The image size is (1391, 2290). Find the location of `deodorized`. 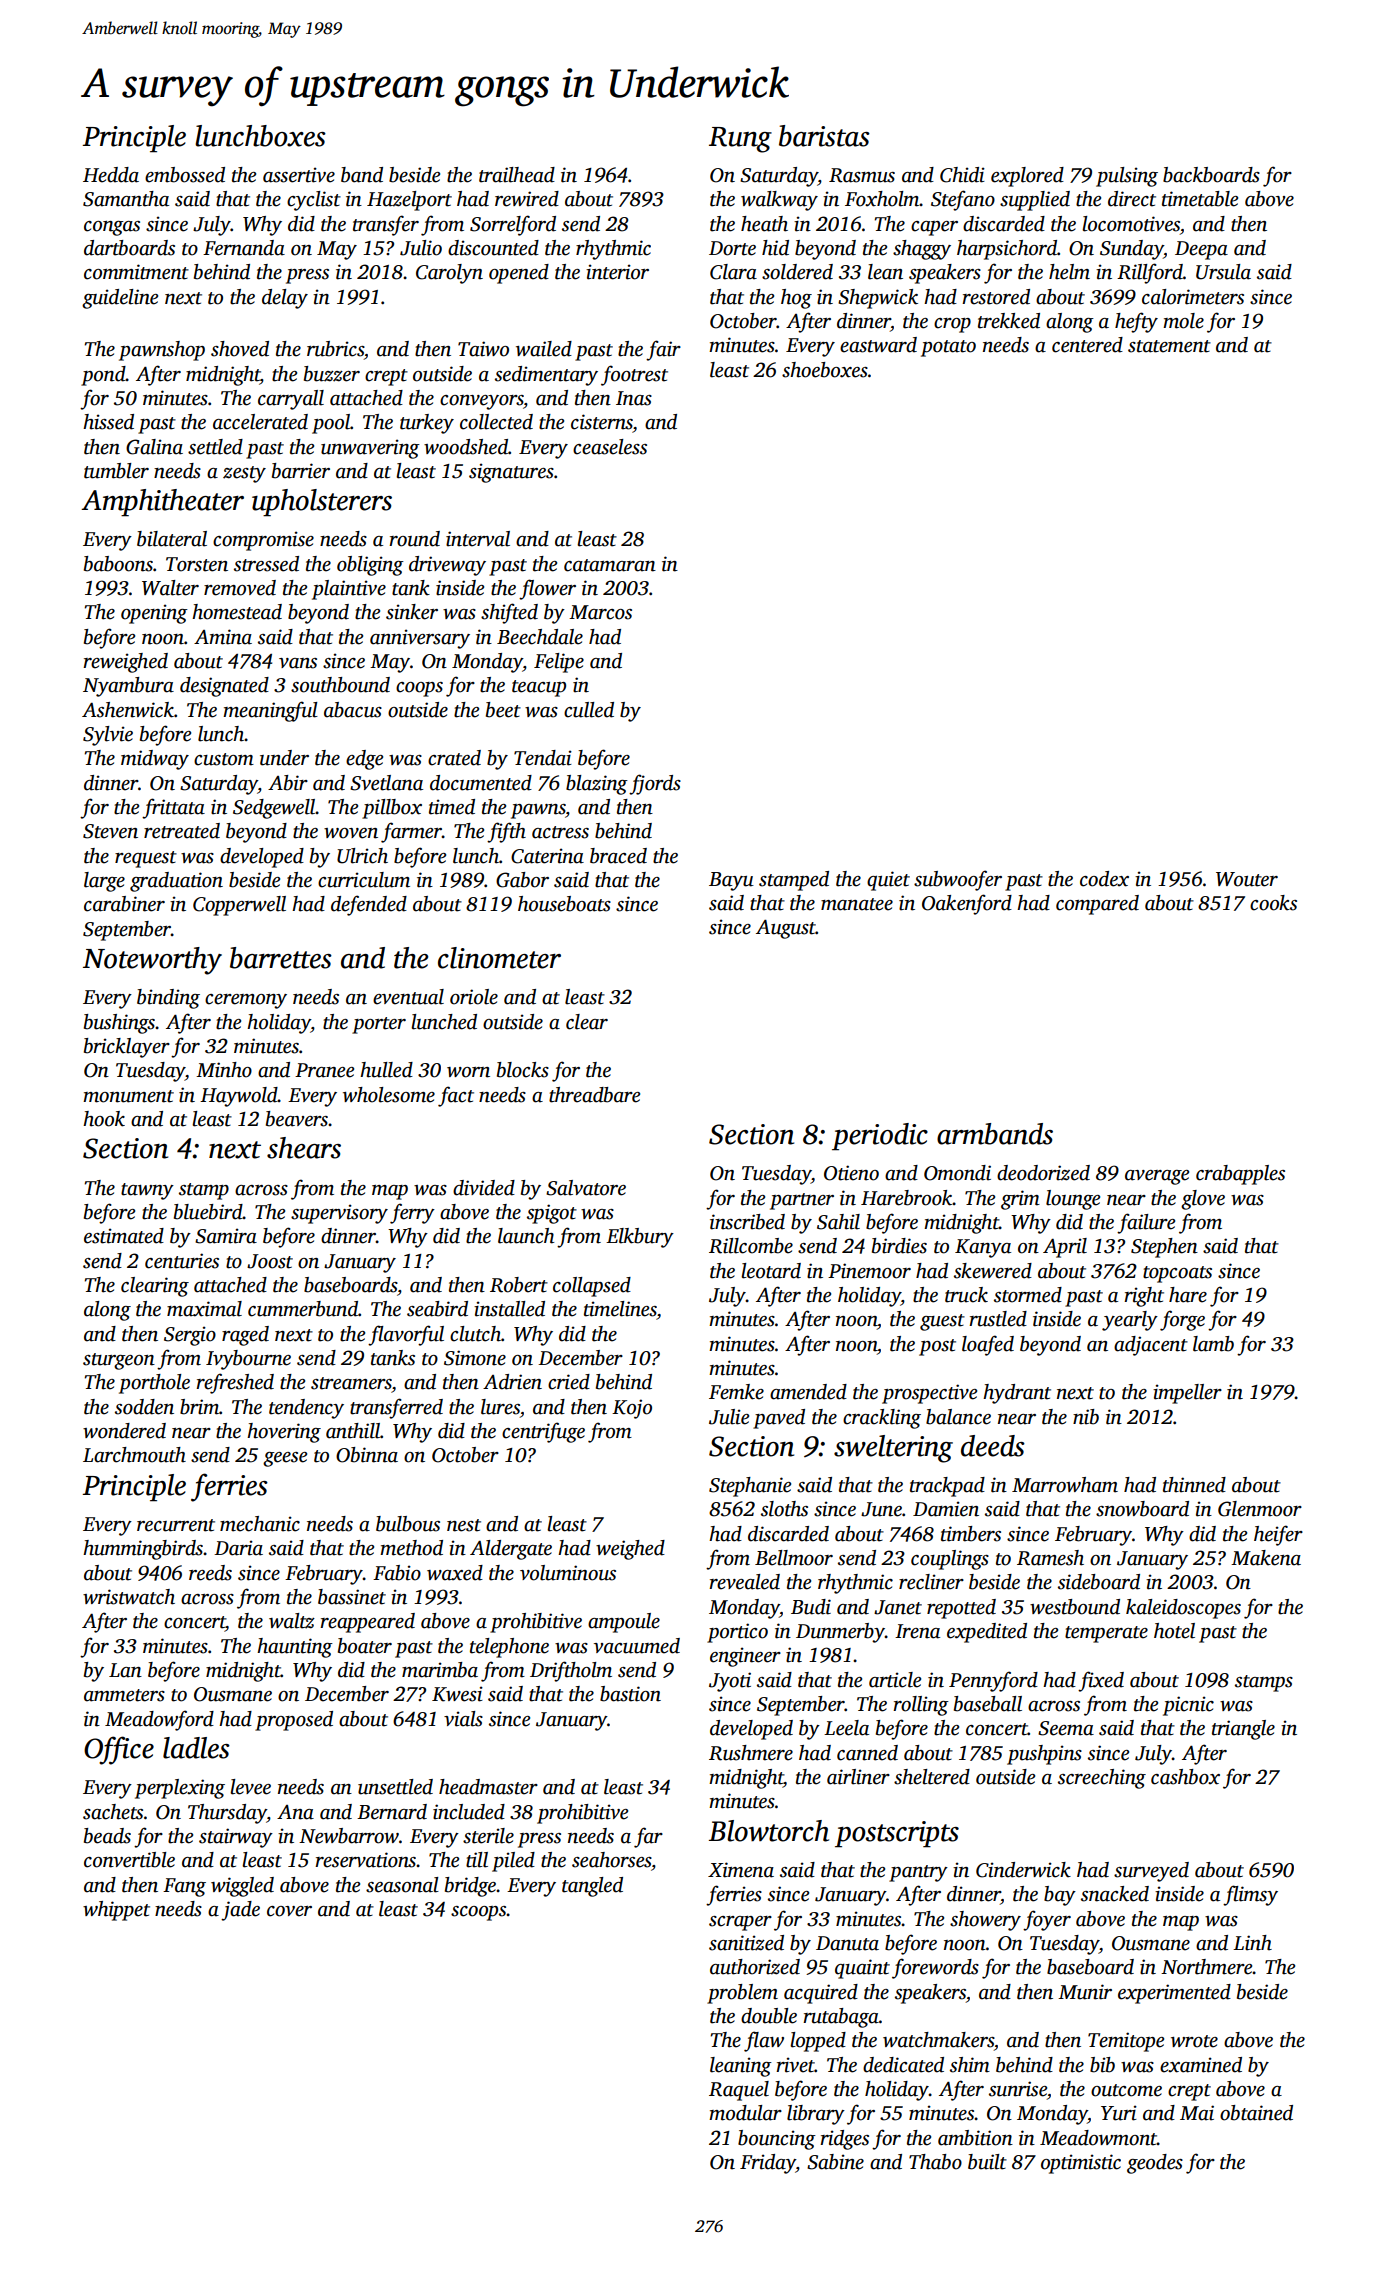

deodorized is located at coordinates (1043, 1173).
